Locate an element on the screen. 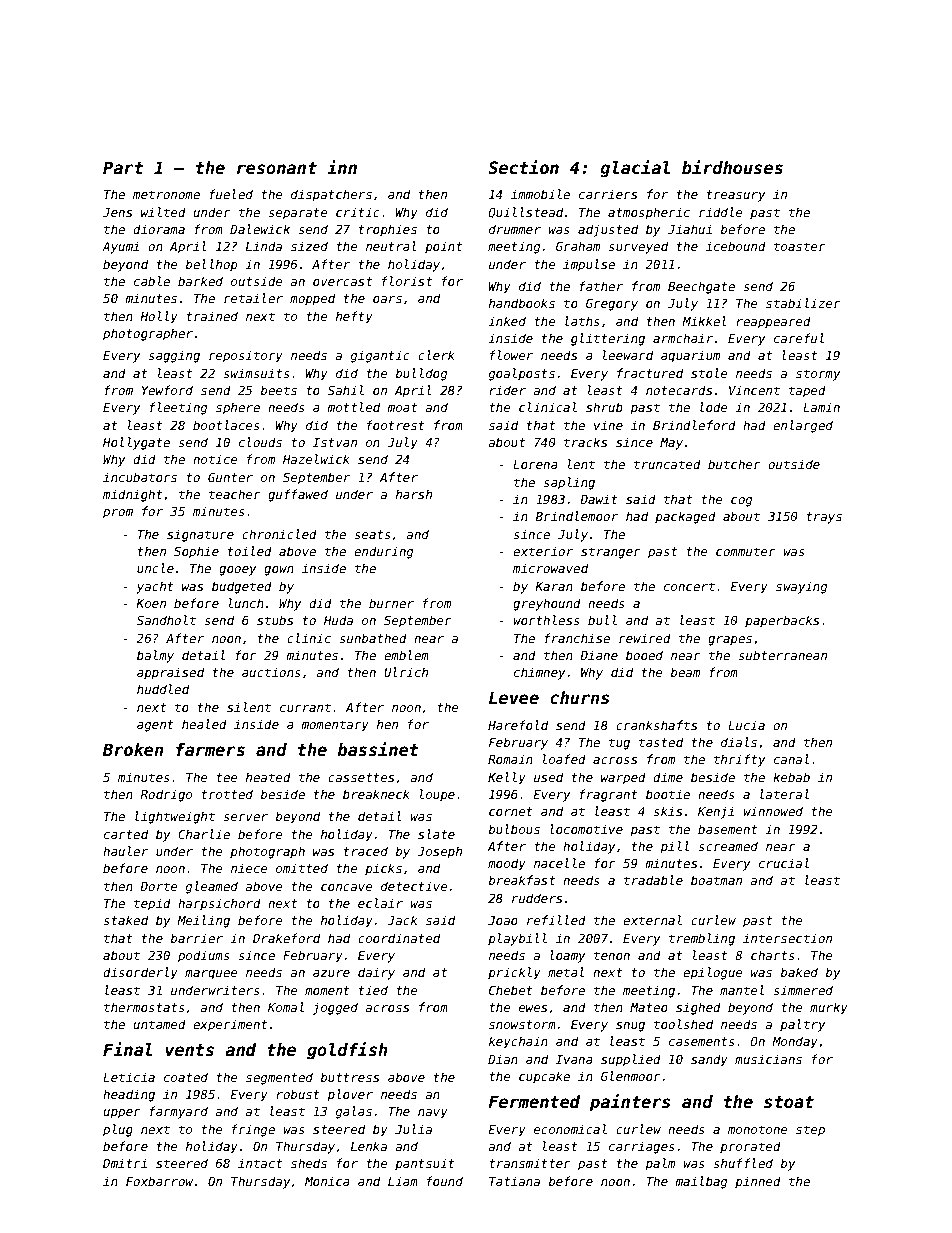 The image size is (952, 1233). repository is located at coordinates (246, 356).
